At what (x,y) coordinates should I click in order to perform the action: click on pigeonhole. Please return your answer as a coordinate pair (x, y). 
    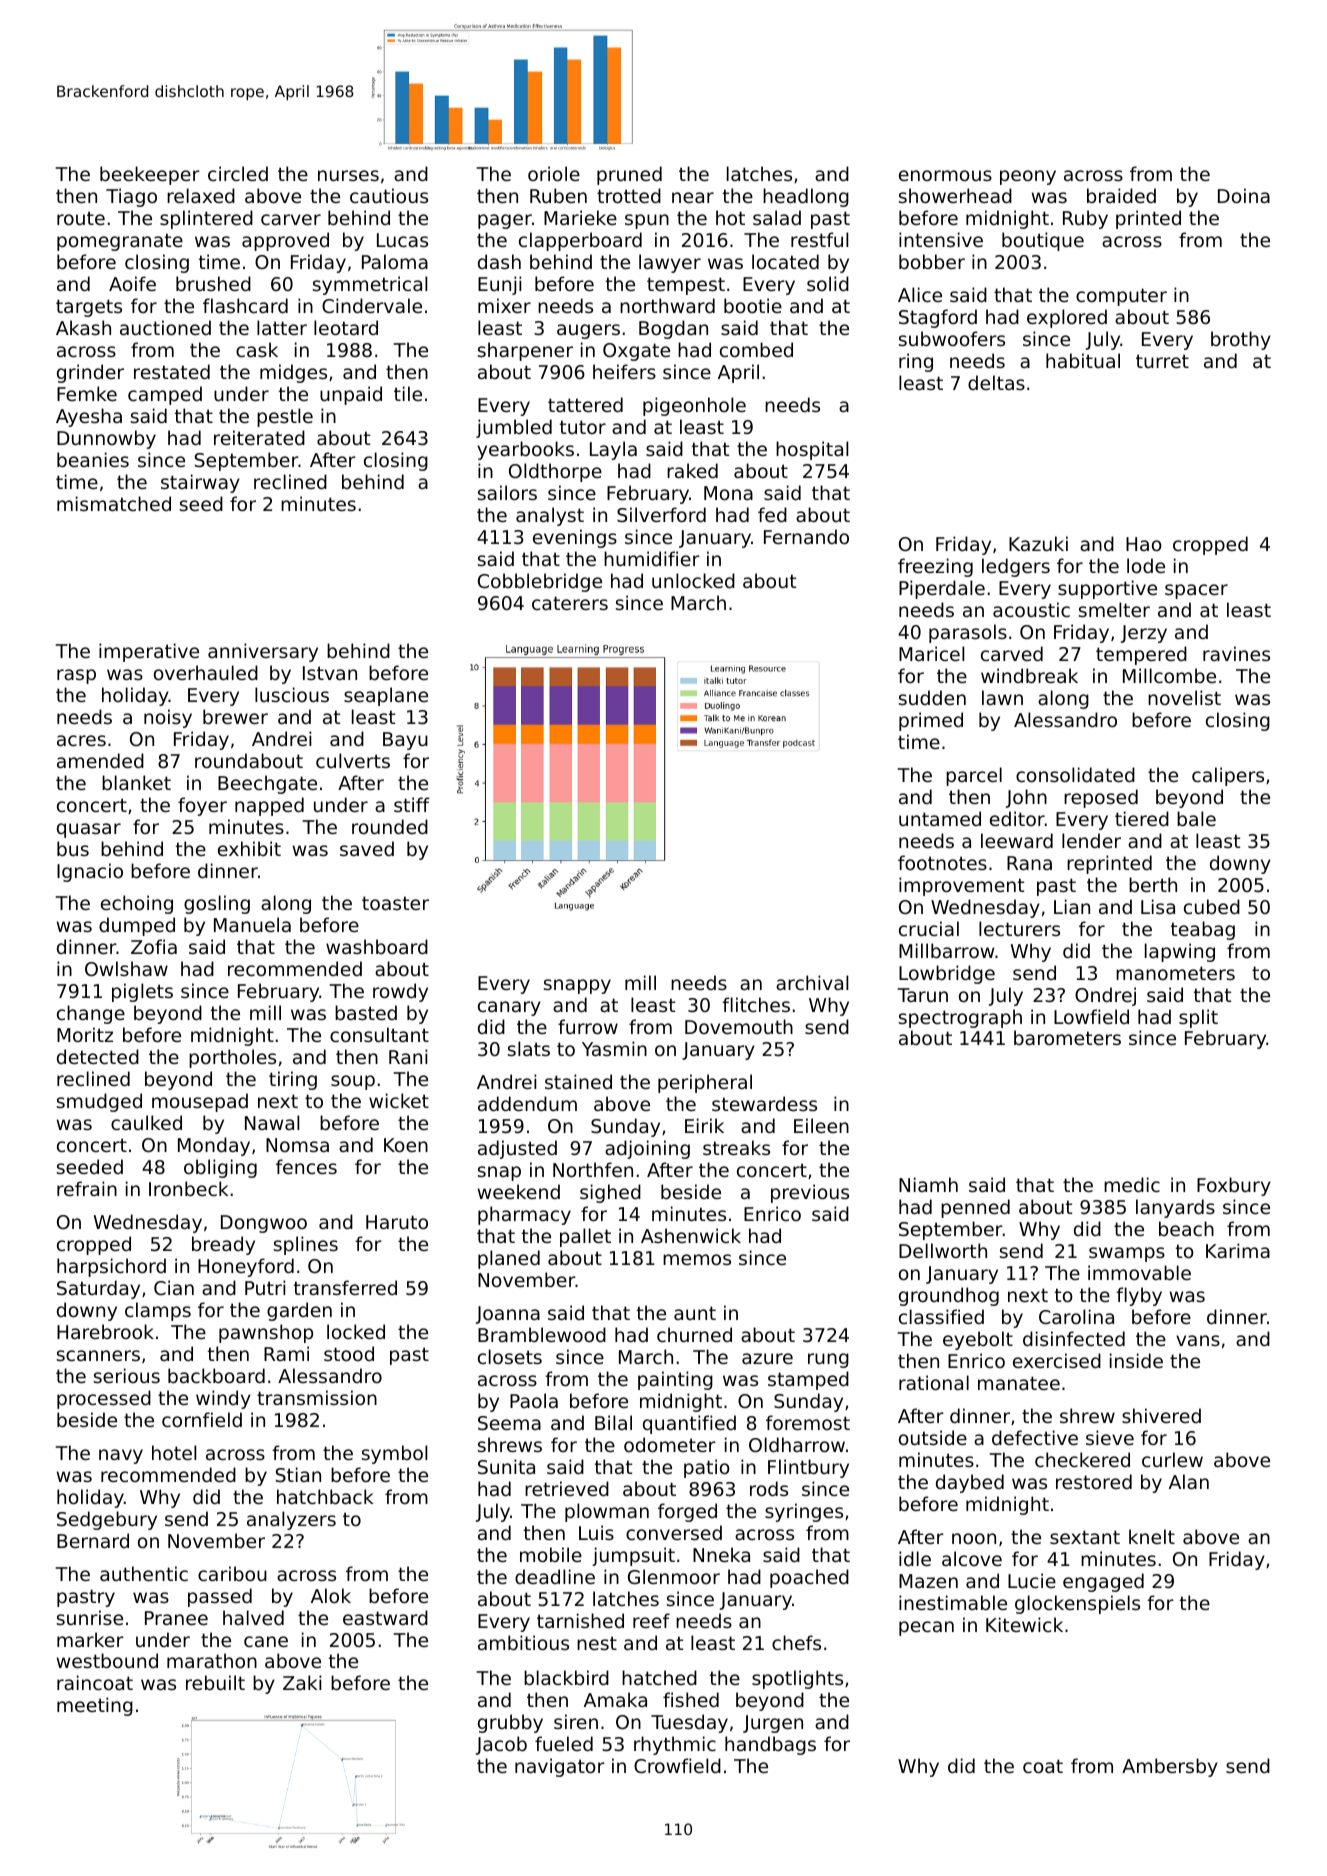
    Looking at the image, I should click on (694, 406).
